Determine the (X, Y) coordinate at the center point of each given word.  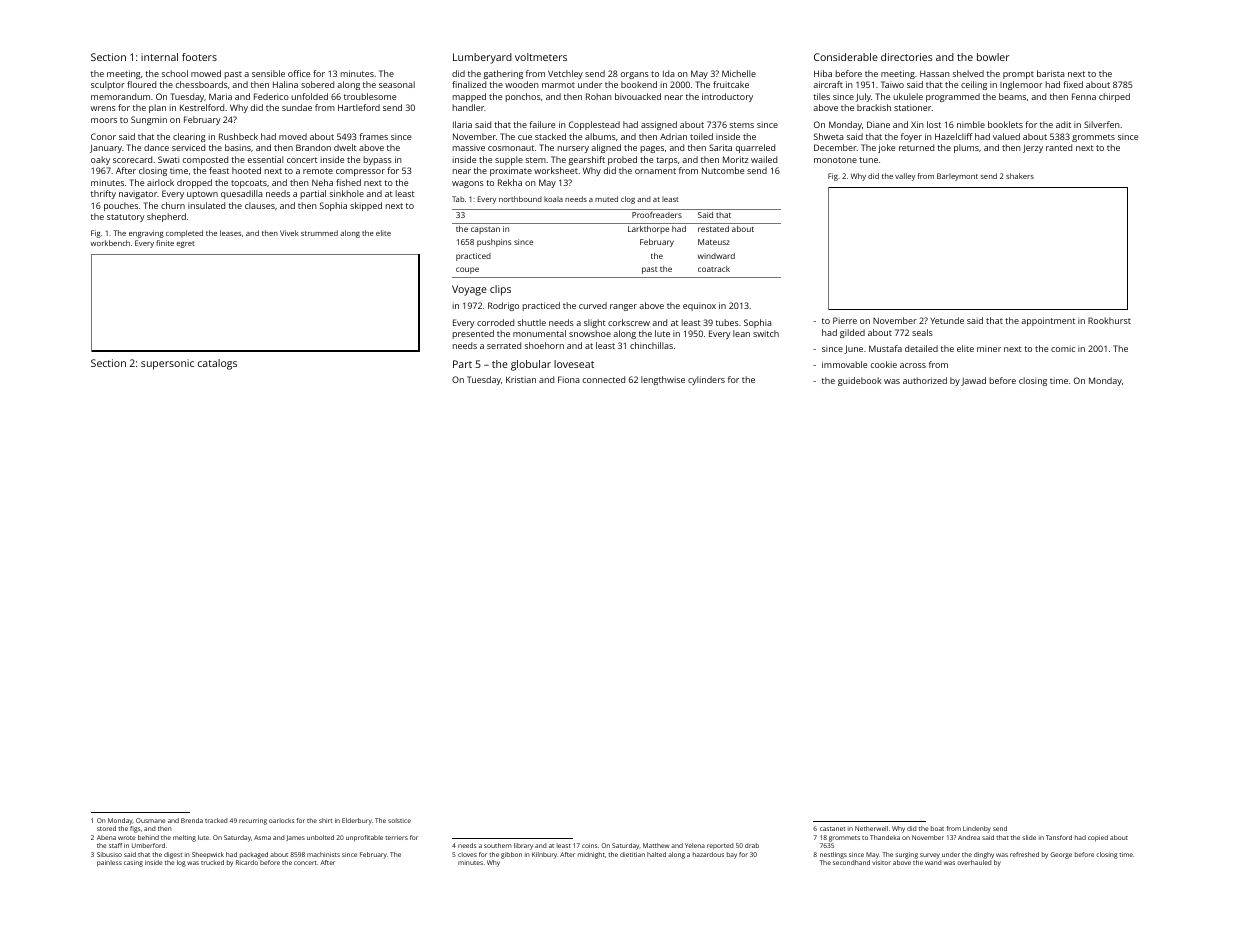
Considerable (846, 57)
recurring (253, 821)
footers (199, 57)
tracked (216, 820)
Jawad (973, 381)
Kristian (521, 379)
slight (595, 323)
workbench (110, 243)
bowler (993, 57)
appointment (1048, 321)
